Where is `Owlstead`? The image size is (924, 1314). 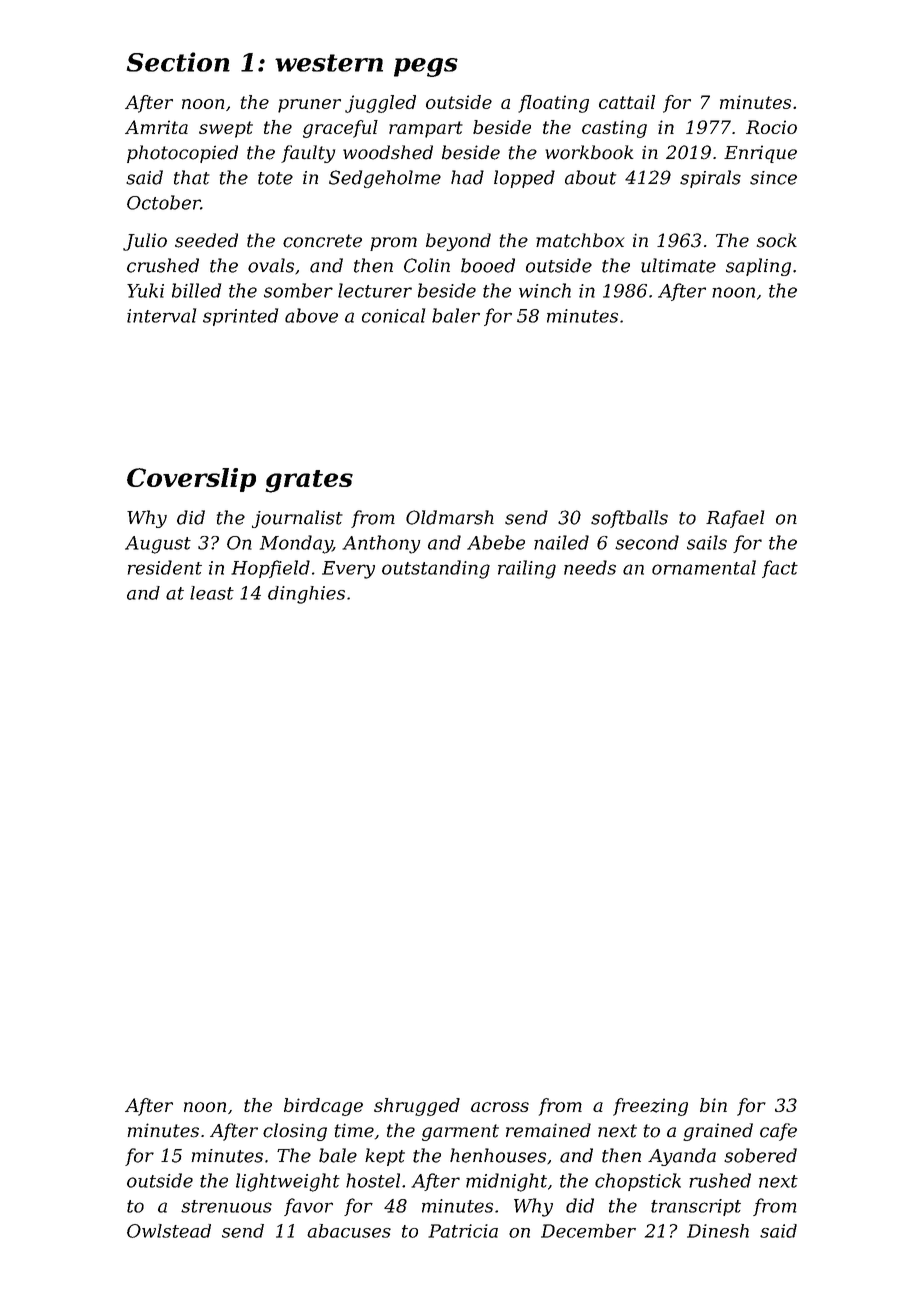 Owlstead is located at coordinates (169, 1231).
